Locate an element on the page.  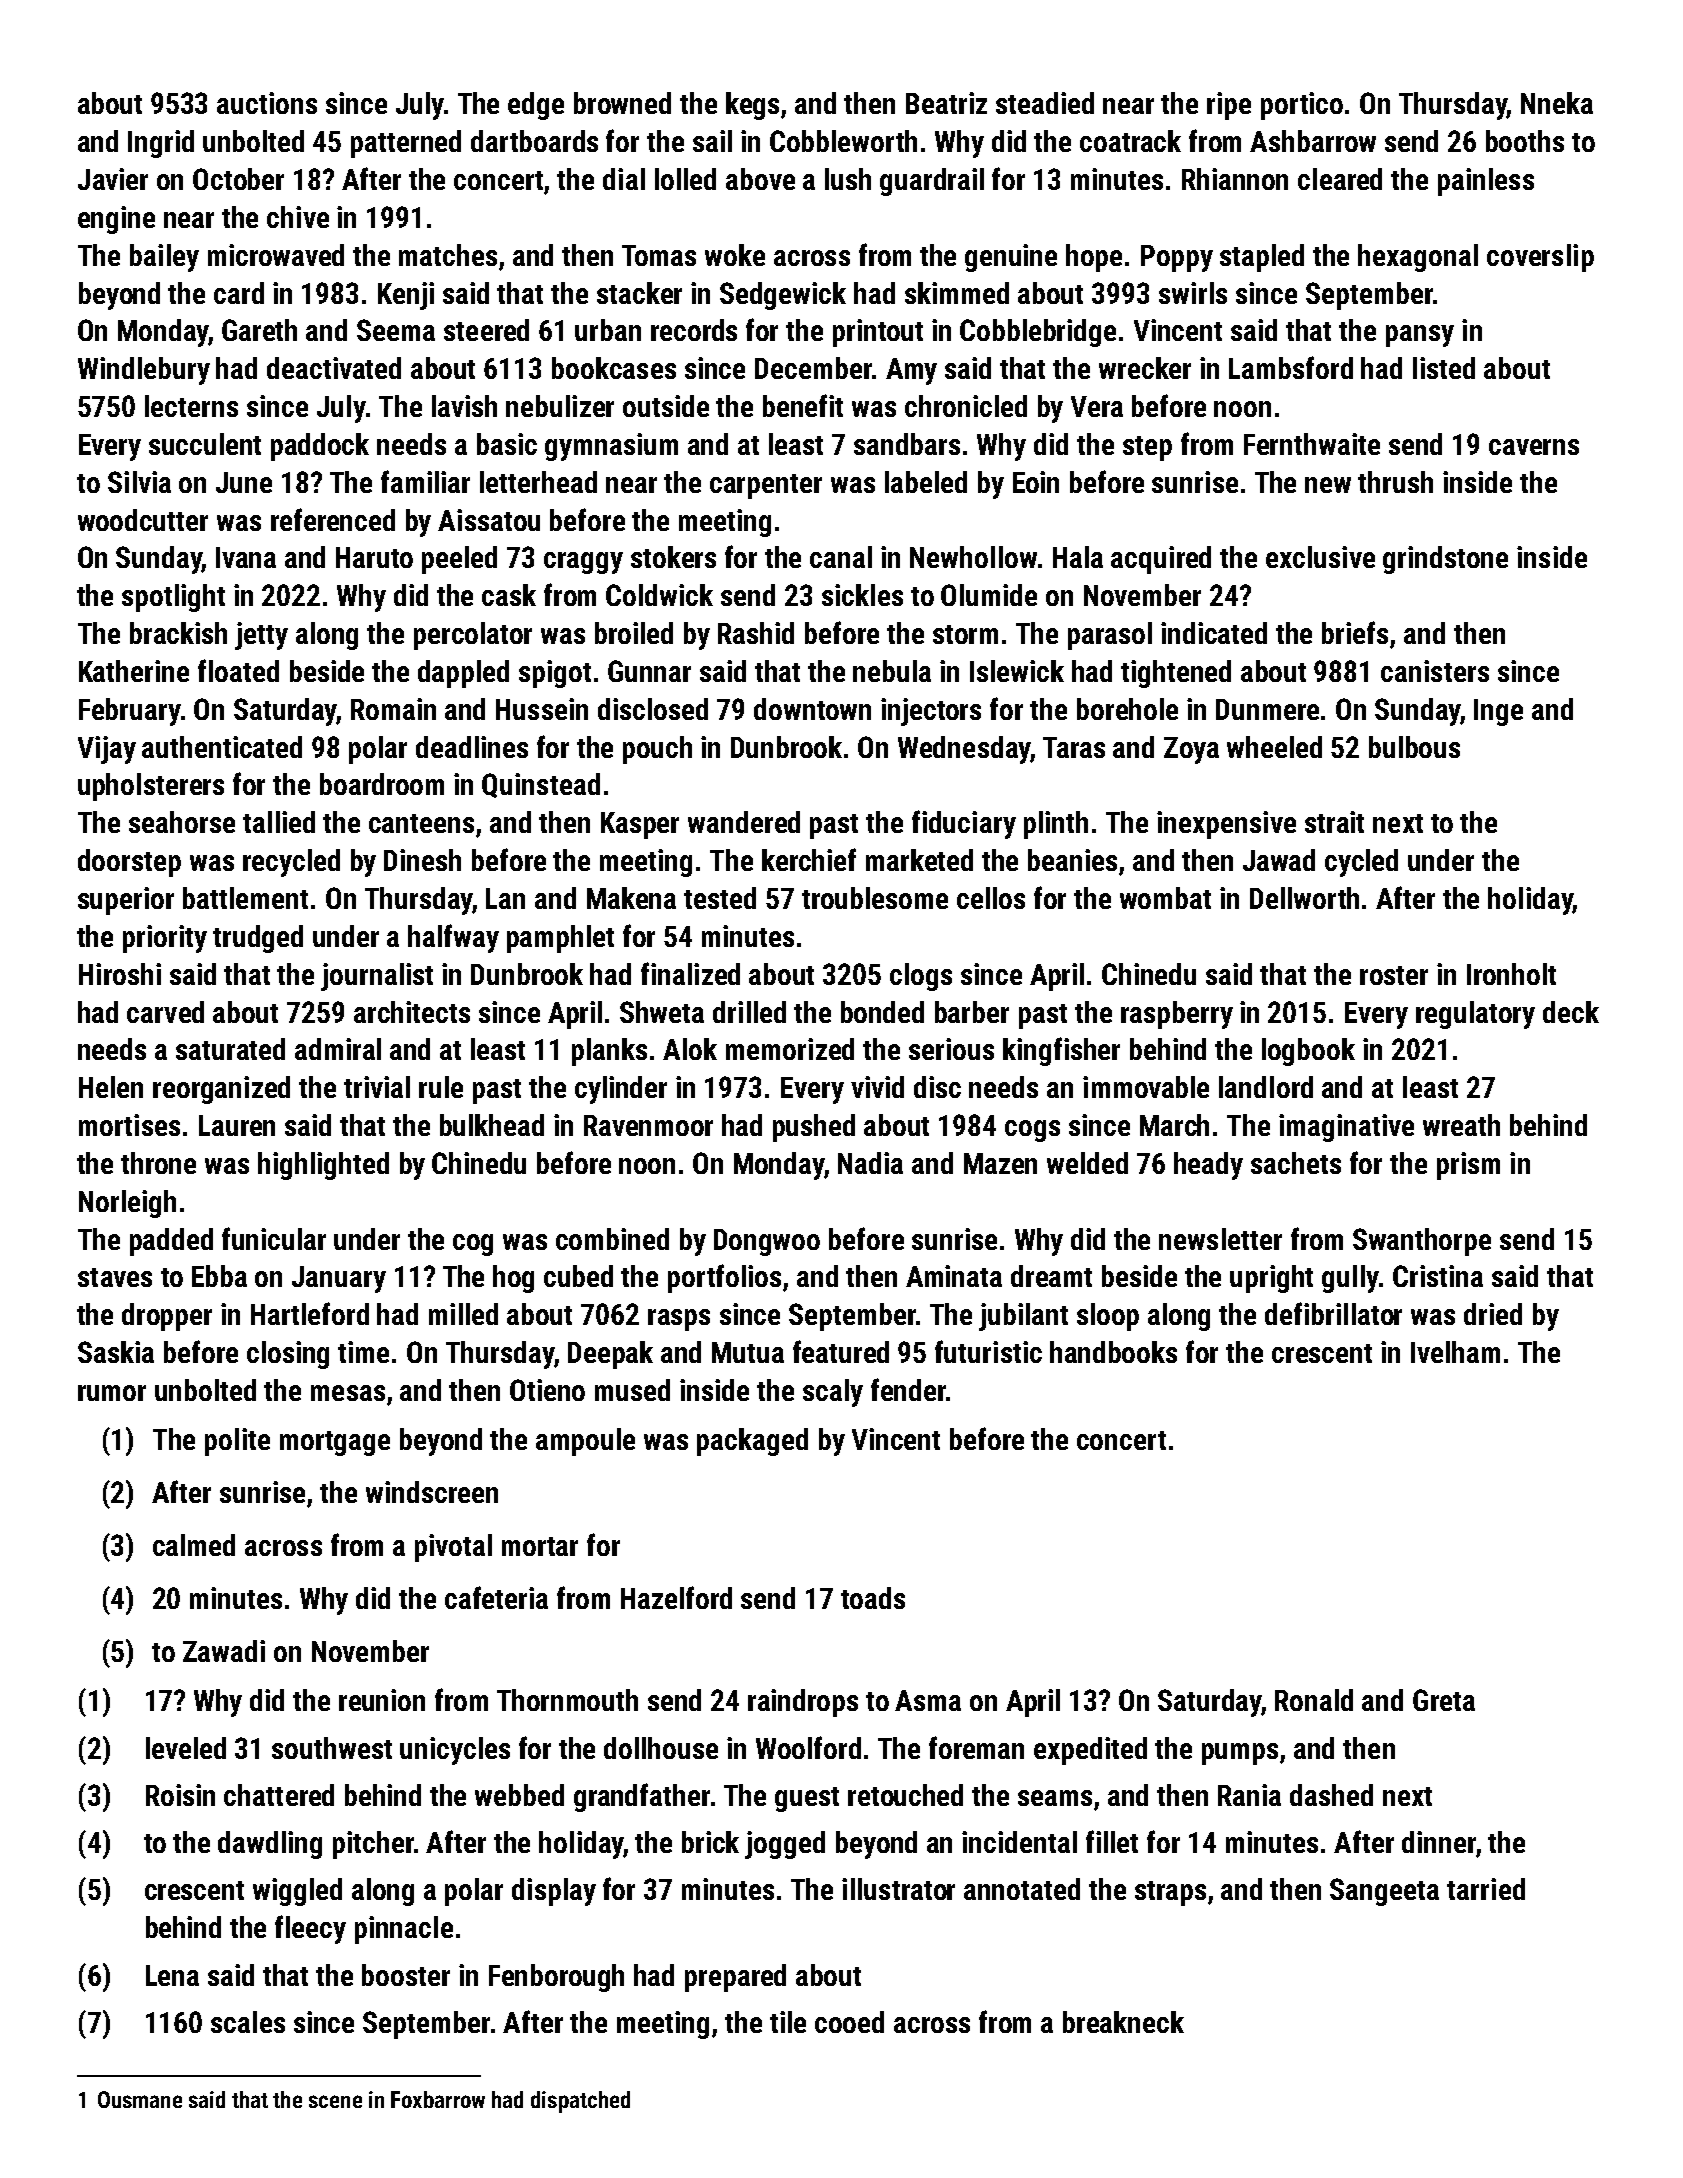
Javier is located at coordinates (113, 179).
